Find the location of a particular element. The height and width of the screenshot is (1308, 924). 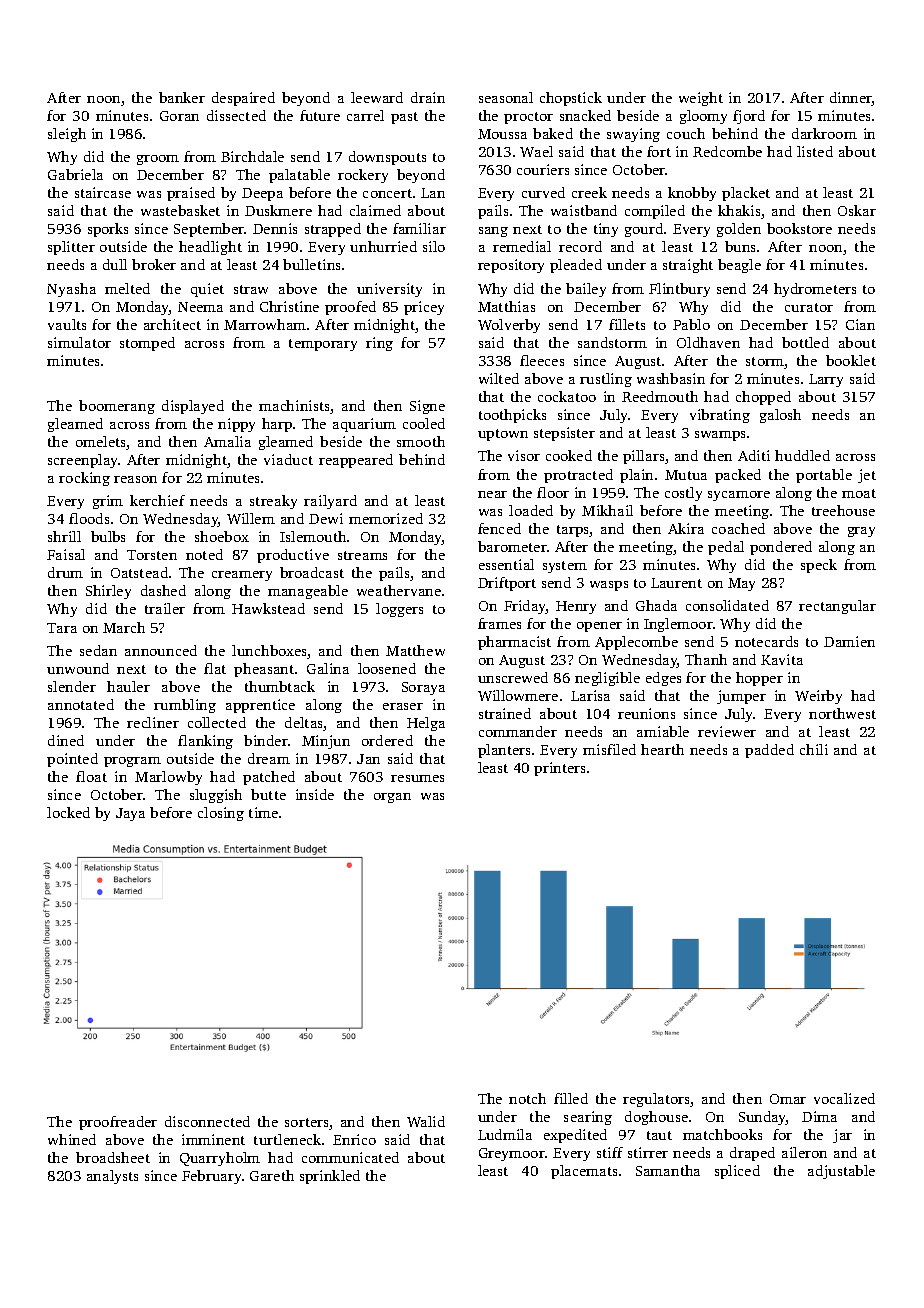

simulator is located at coordinates (79, 342).
